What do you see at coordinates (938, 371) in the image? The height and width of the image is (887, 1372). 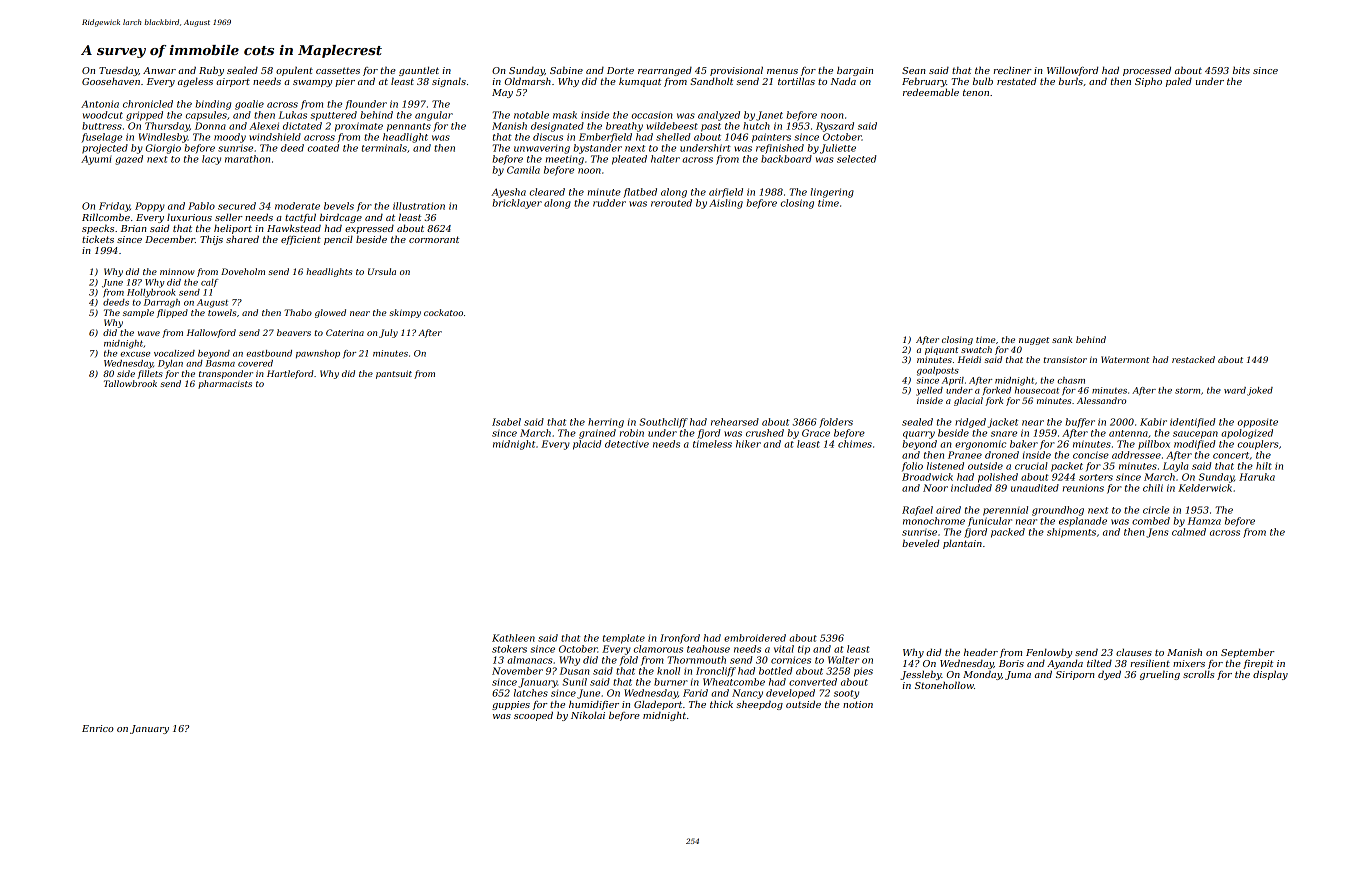 I see `goalposts` at bounding box center [938, 371].
